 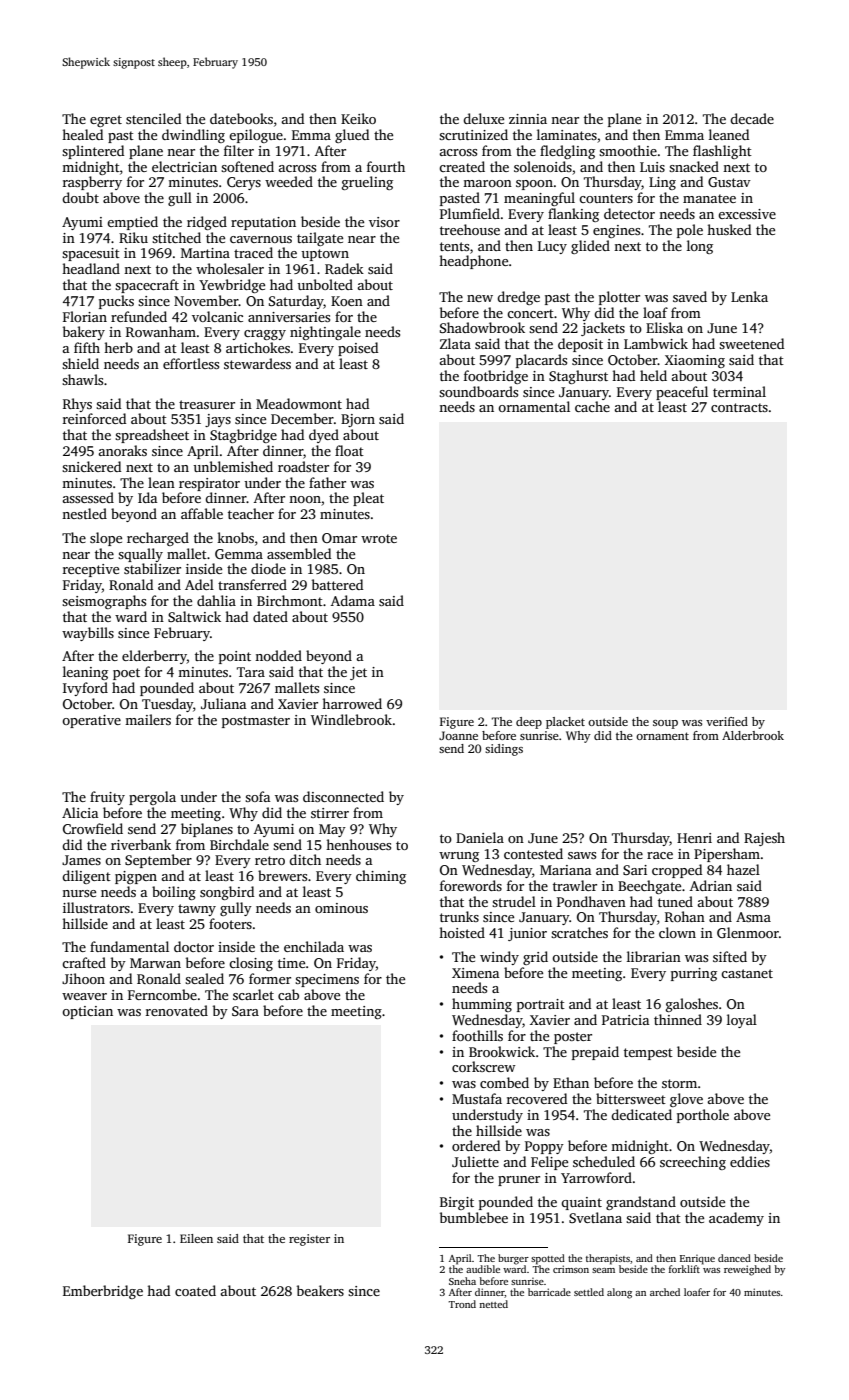 I want to click on Lucy, so click(x=552, y=247).
